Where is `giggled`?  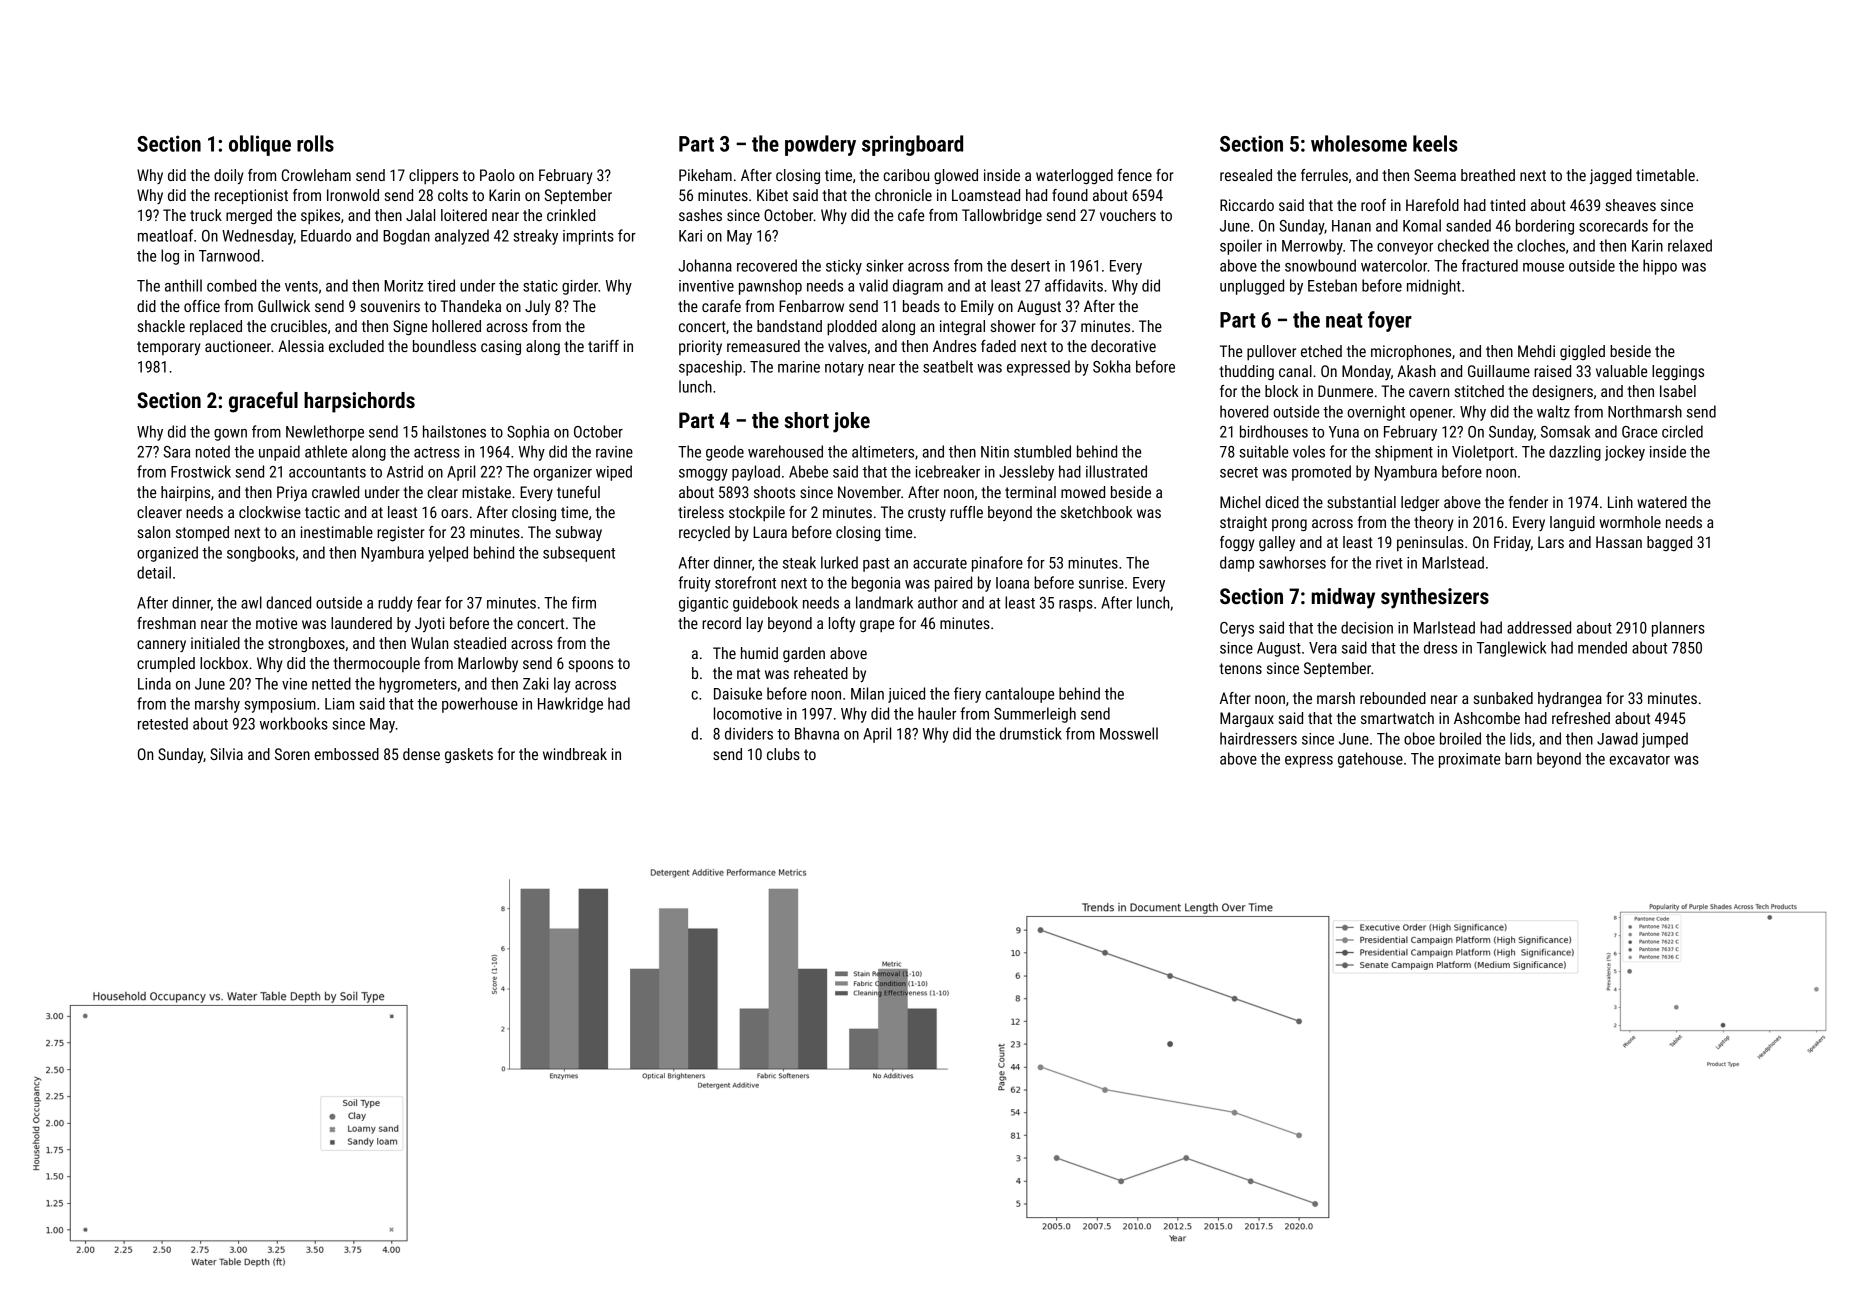
giggled is located at coordinates (1582, 352).
